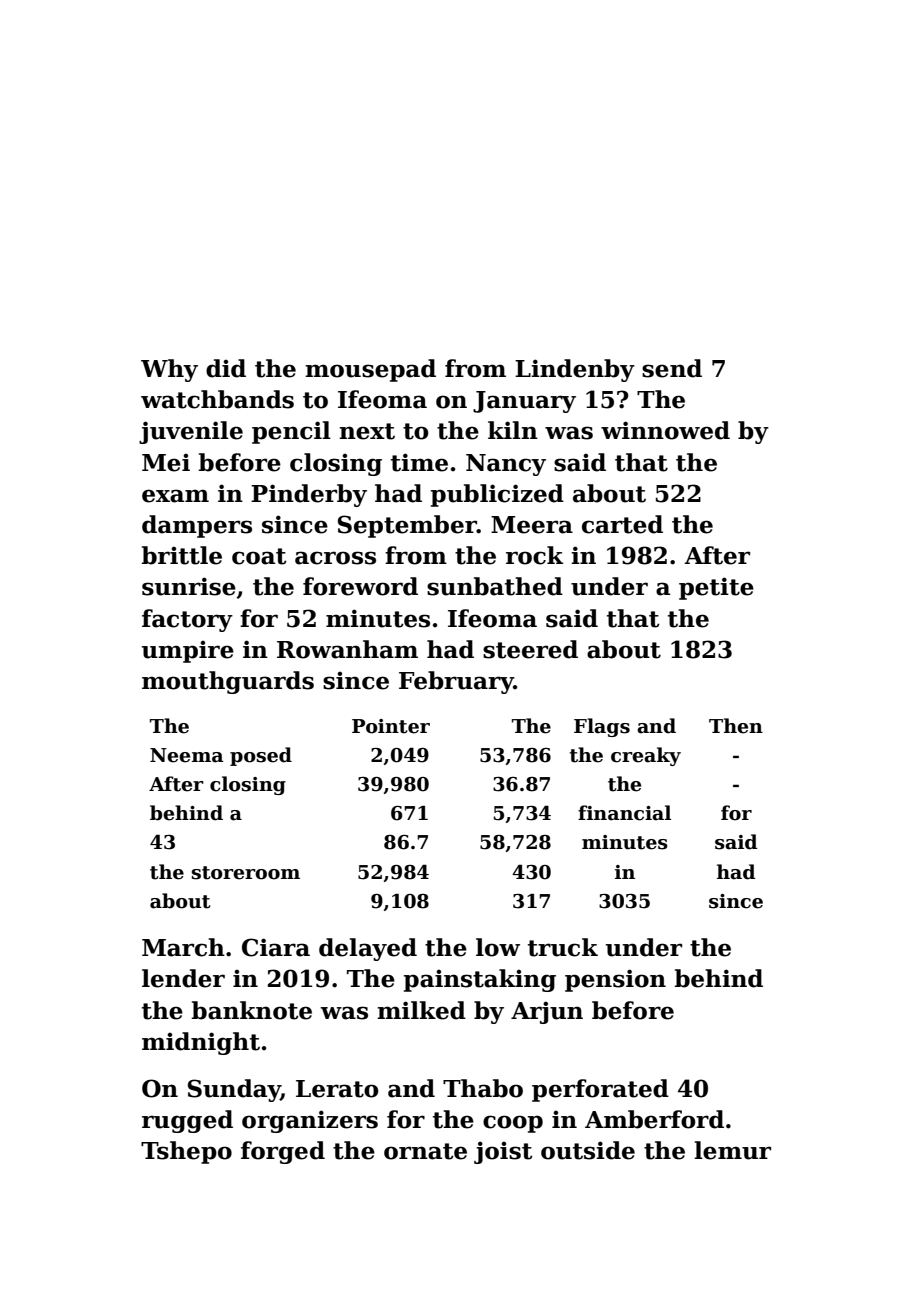 The height and width of the screenshot is (1311, 924). Describe the element at coordinates (602, 727) in the screenshot. I see `Flags` at that location.
